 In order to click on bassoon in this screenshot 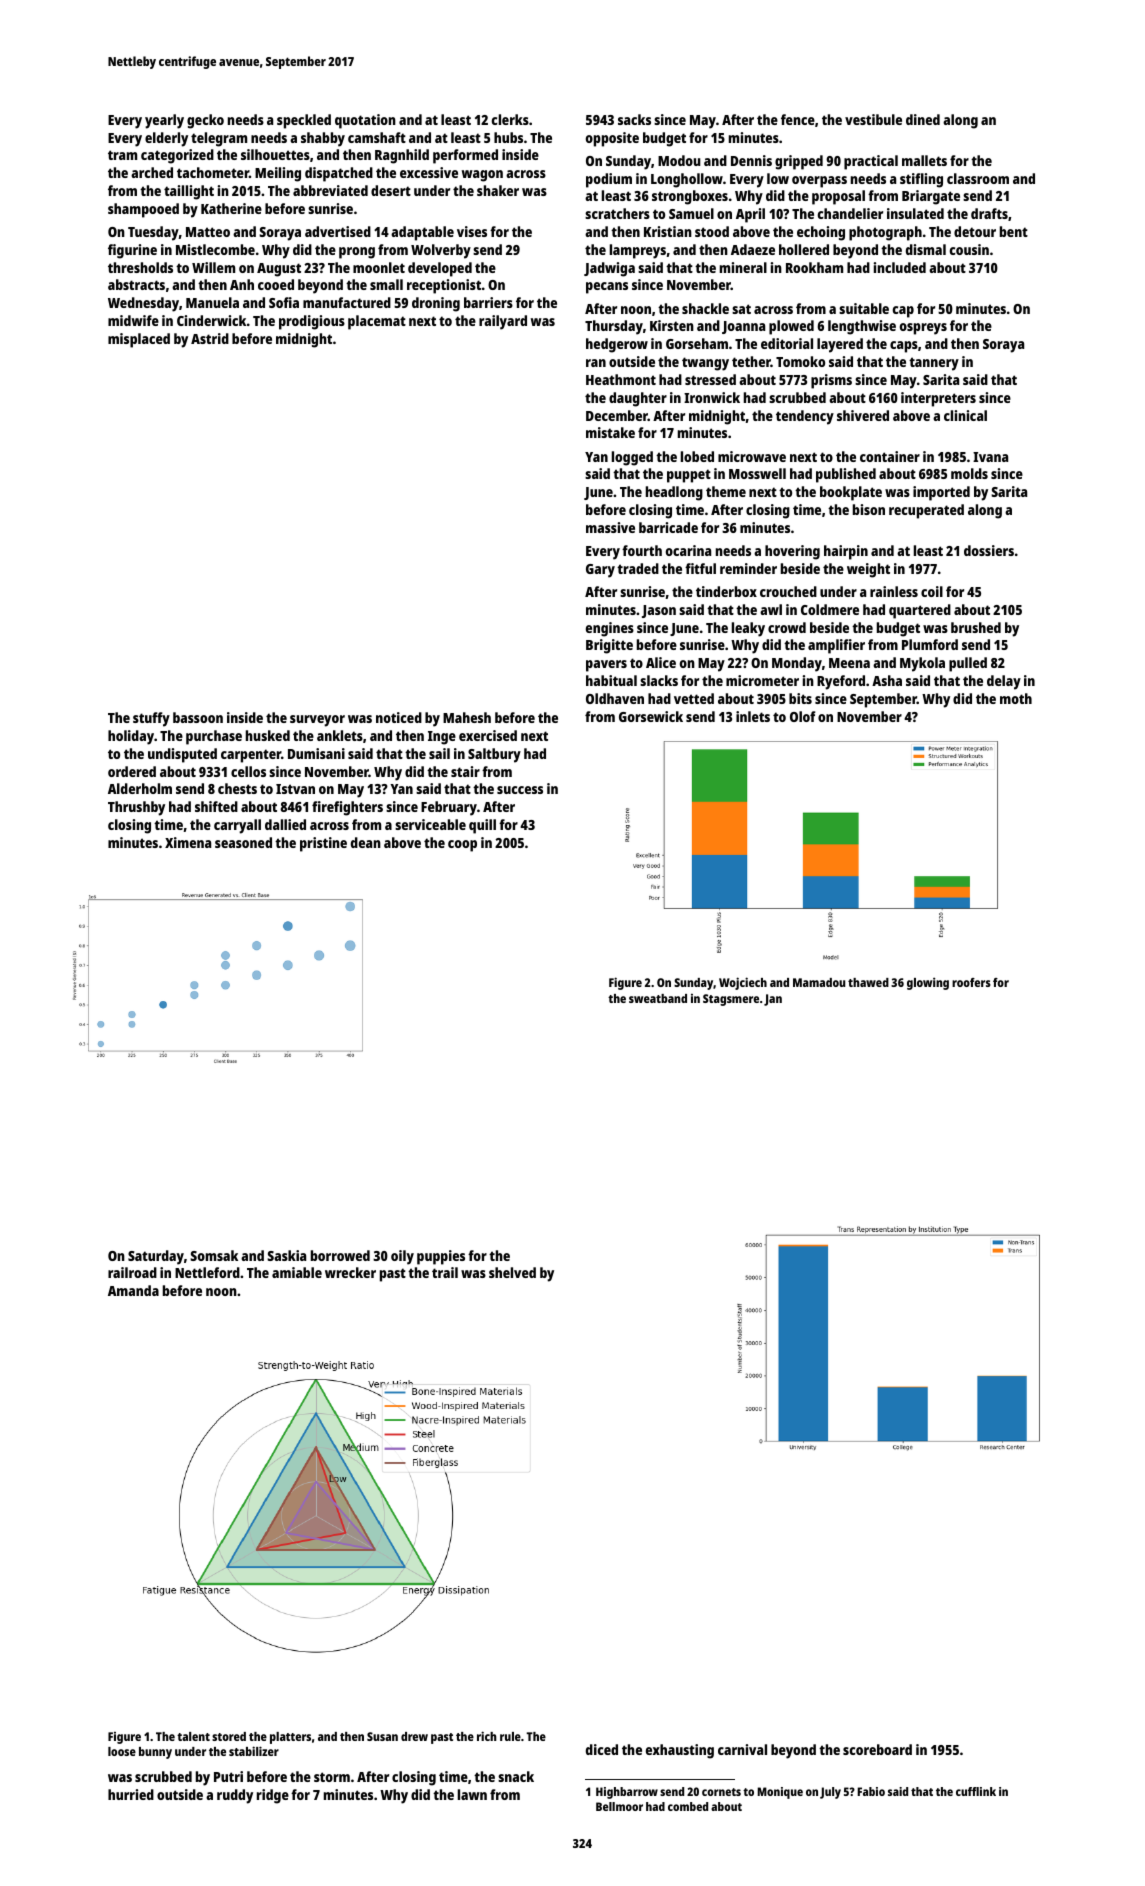, I will do `click(198, 717)`.
